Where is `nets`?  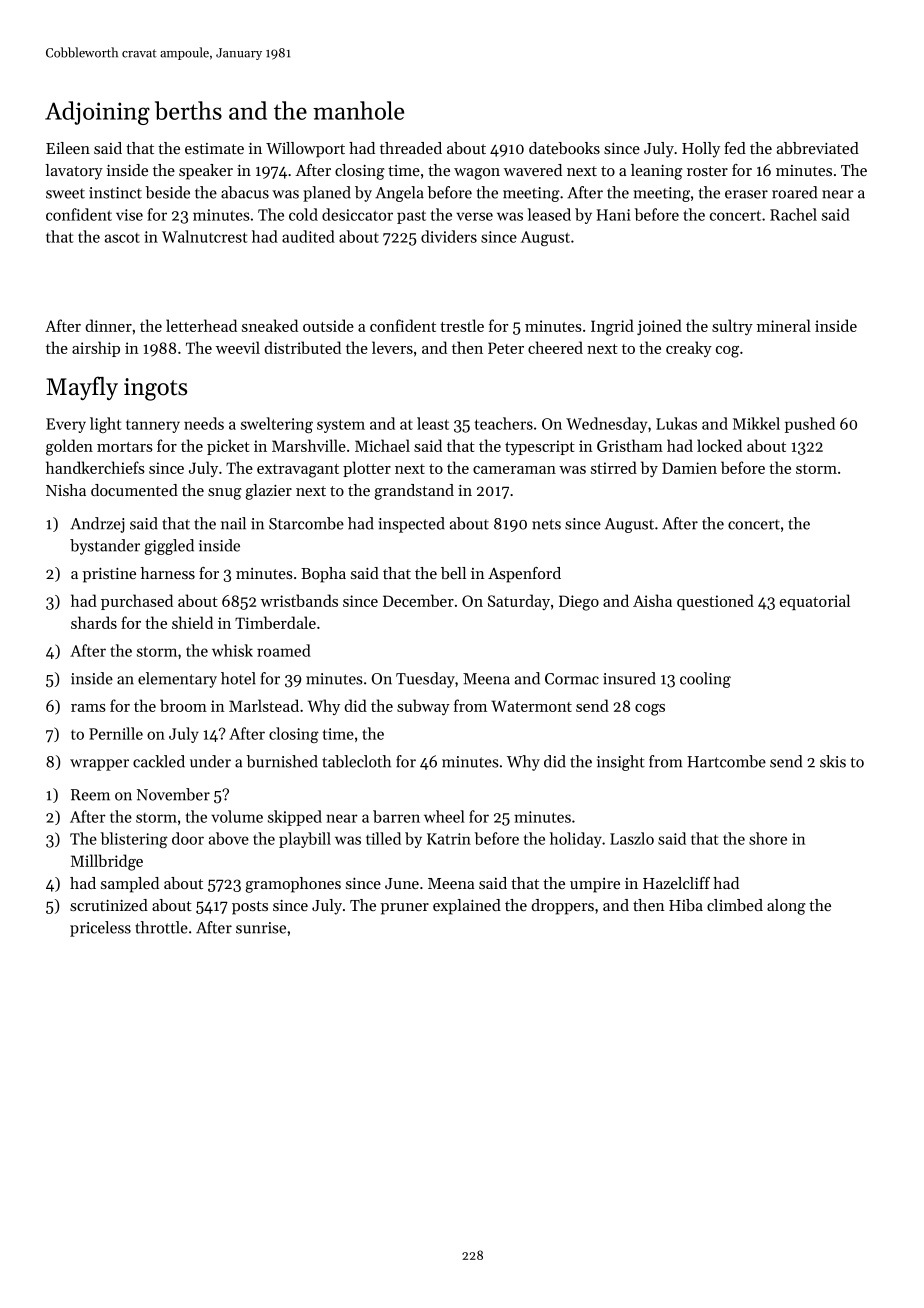 nets is located at coordinates (546, 524).
